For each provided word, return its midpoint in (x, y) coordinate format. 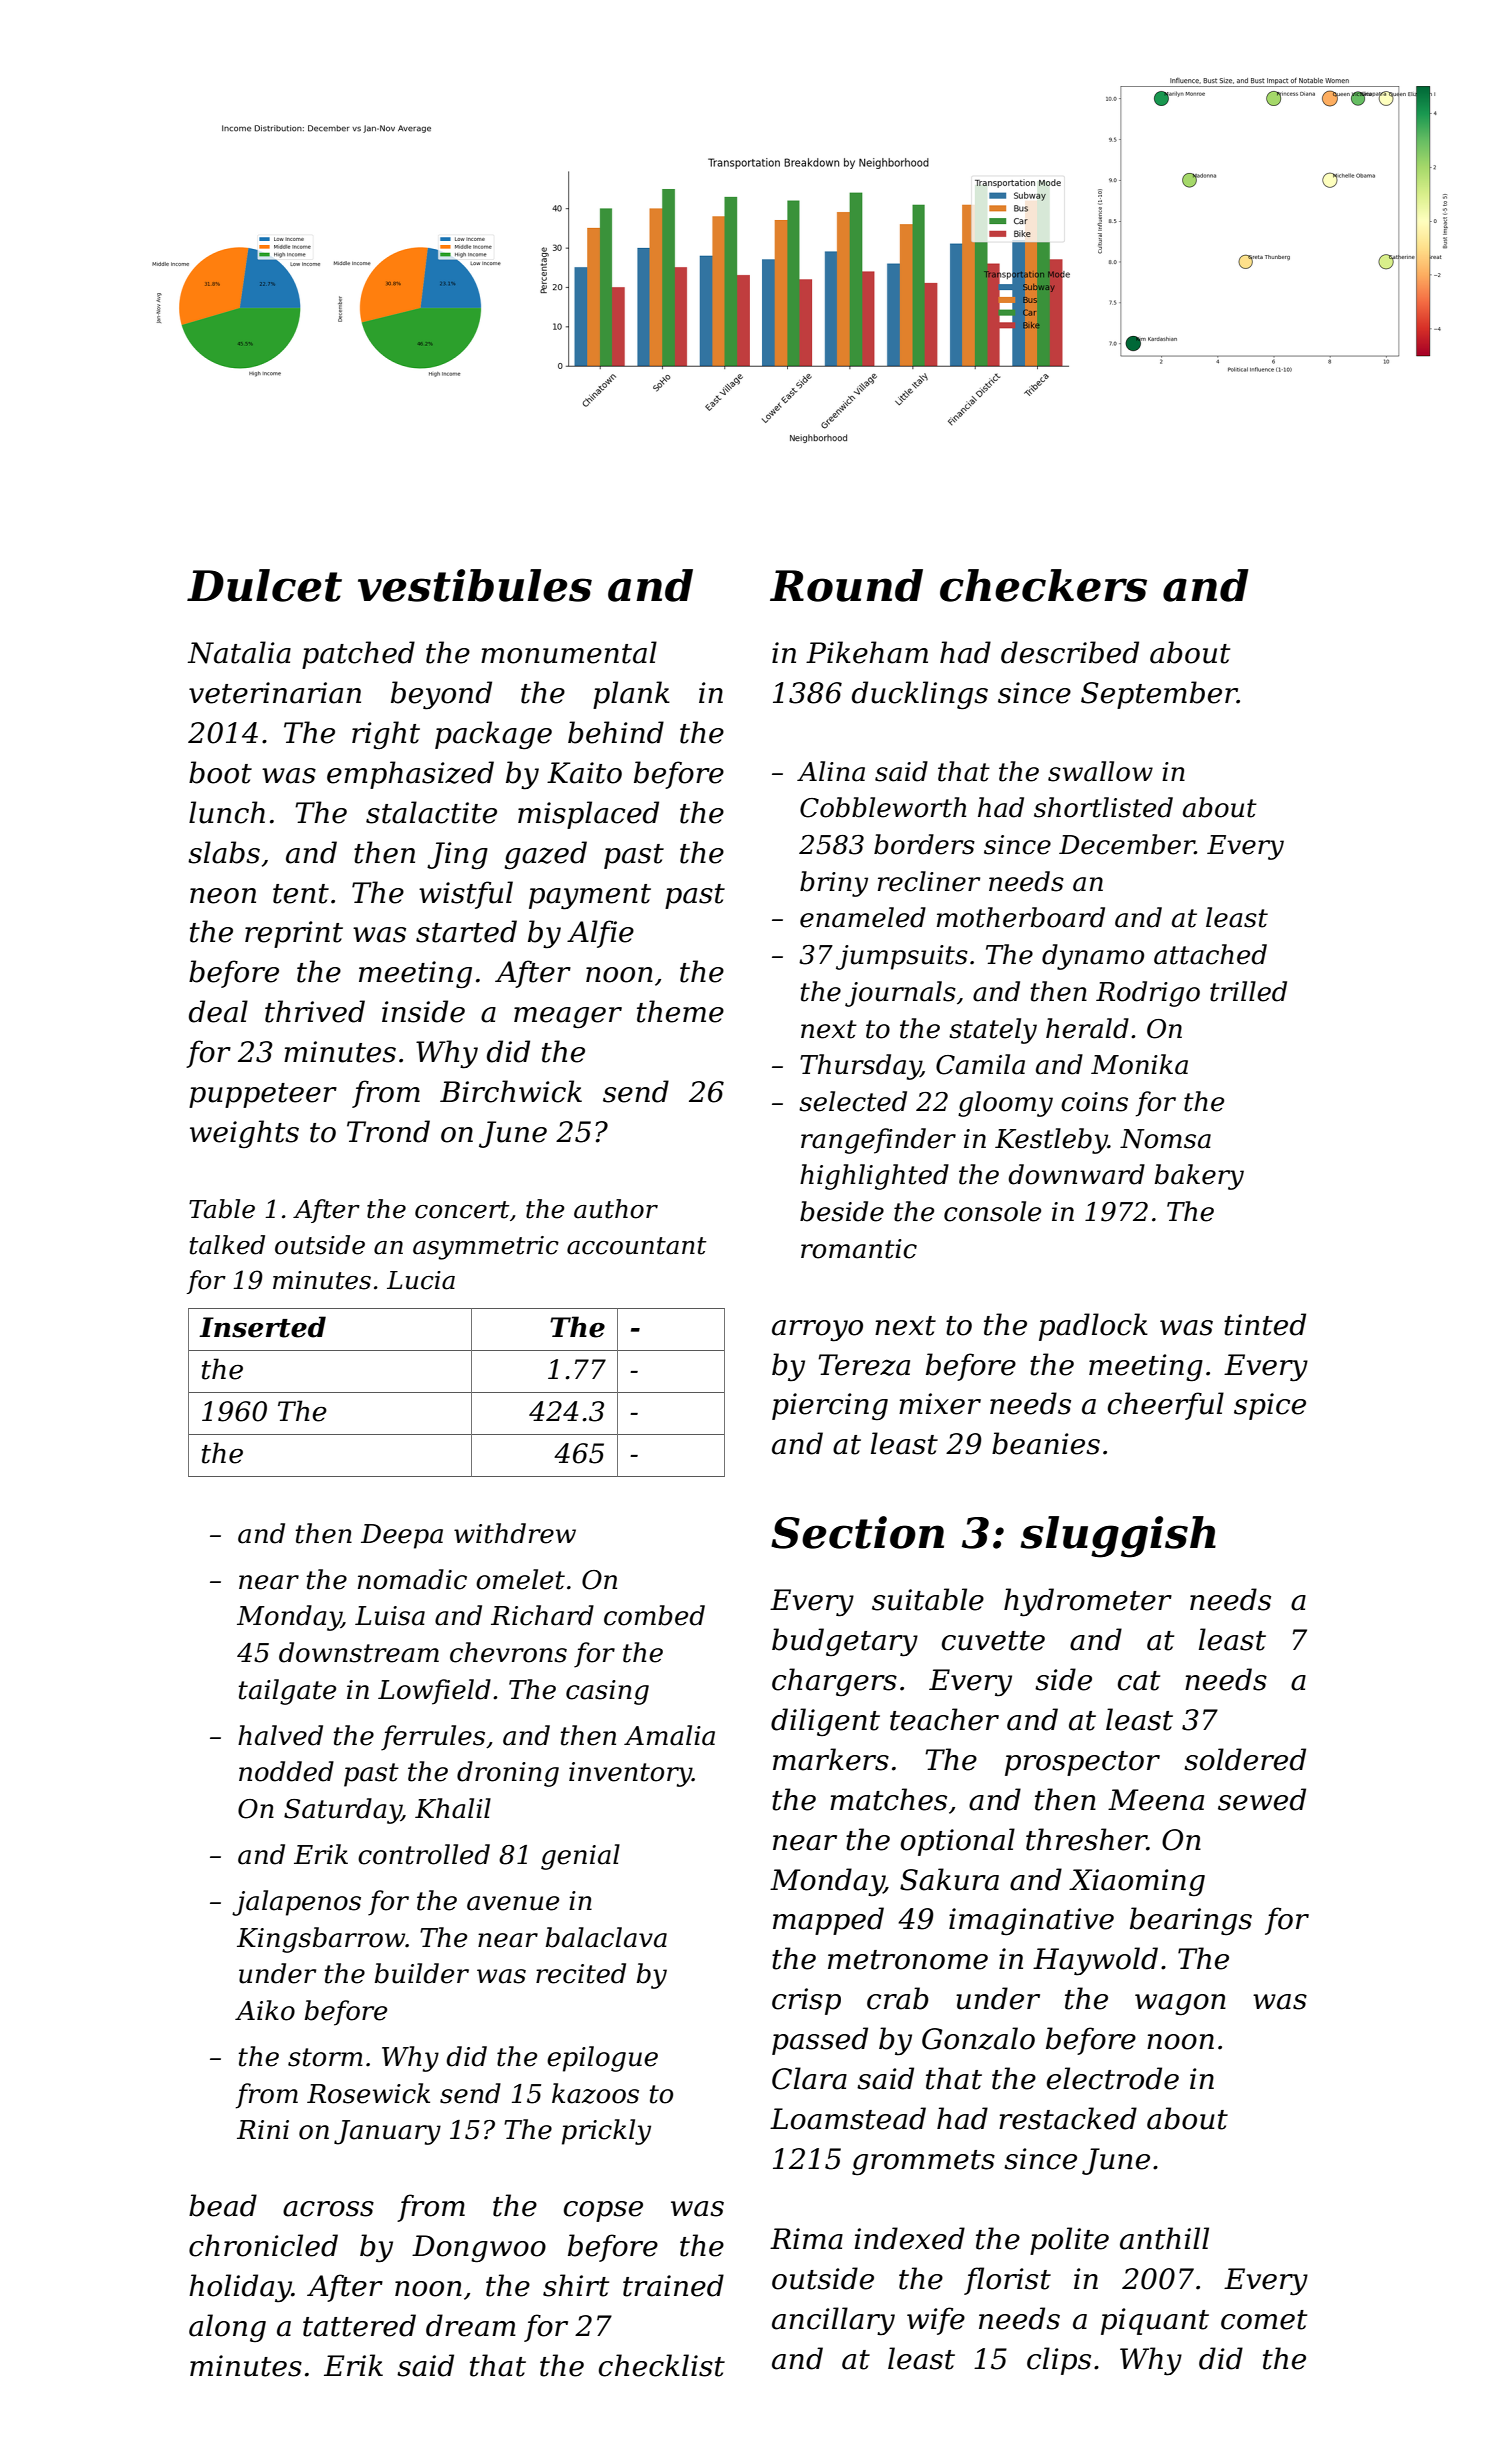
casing (607, 1692)
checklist (662, 2365)
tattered (359, 2325)
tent (301, 894)
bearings (1191, 1921)
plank (631, 695)
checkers (1043, 585)
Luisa (390, 1616)
